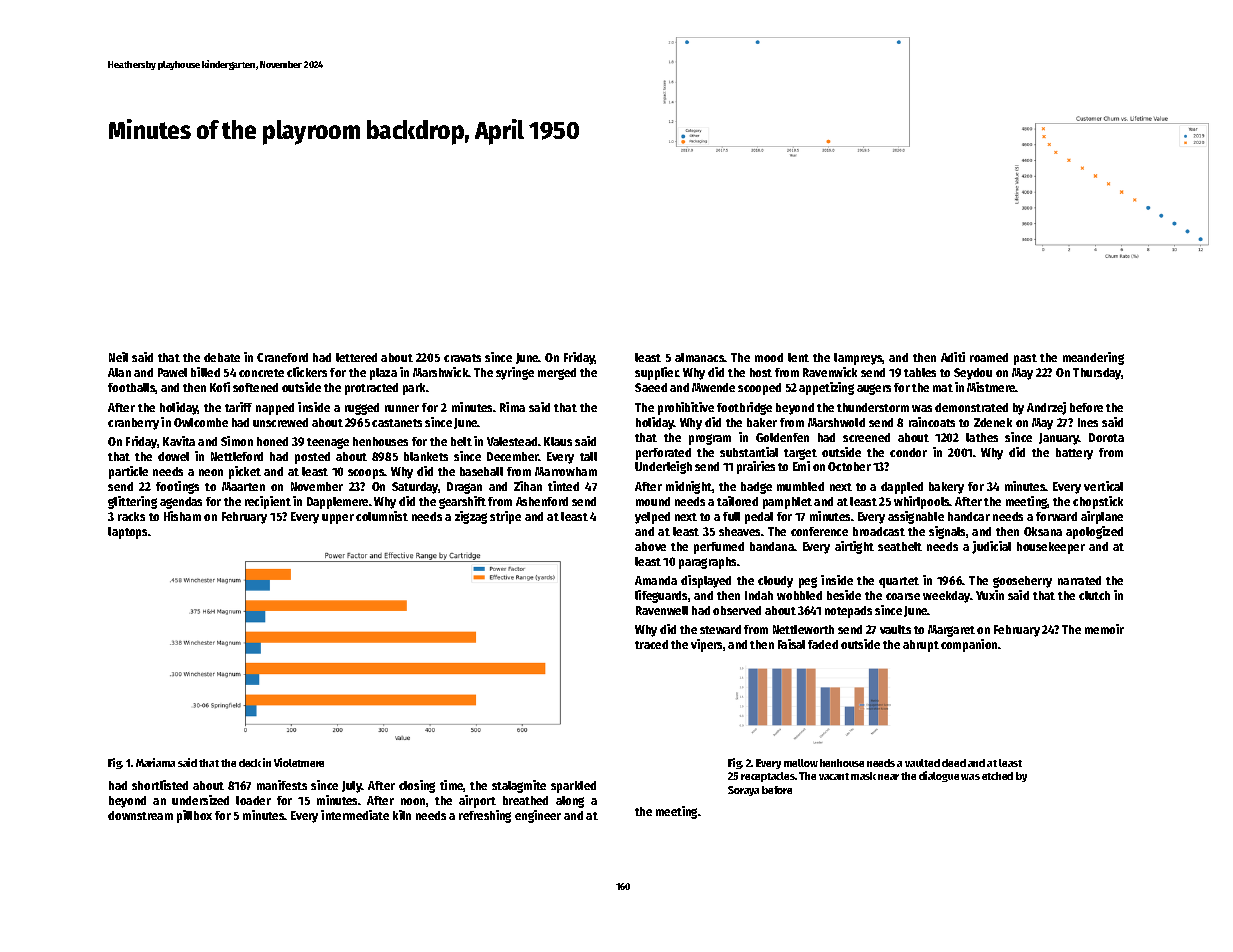 The width and height of the screenshot is (1233, 952). I want to click on Mistmere, so click(991, 387).
